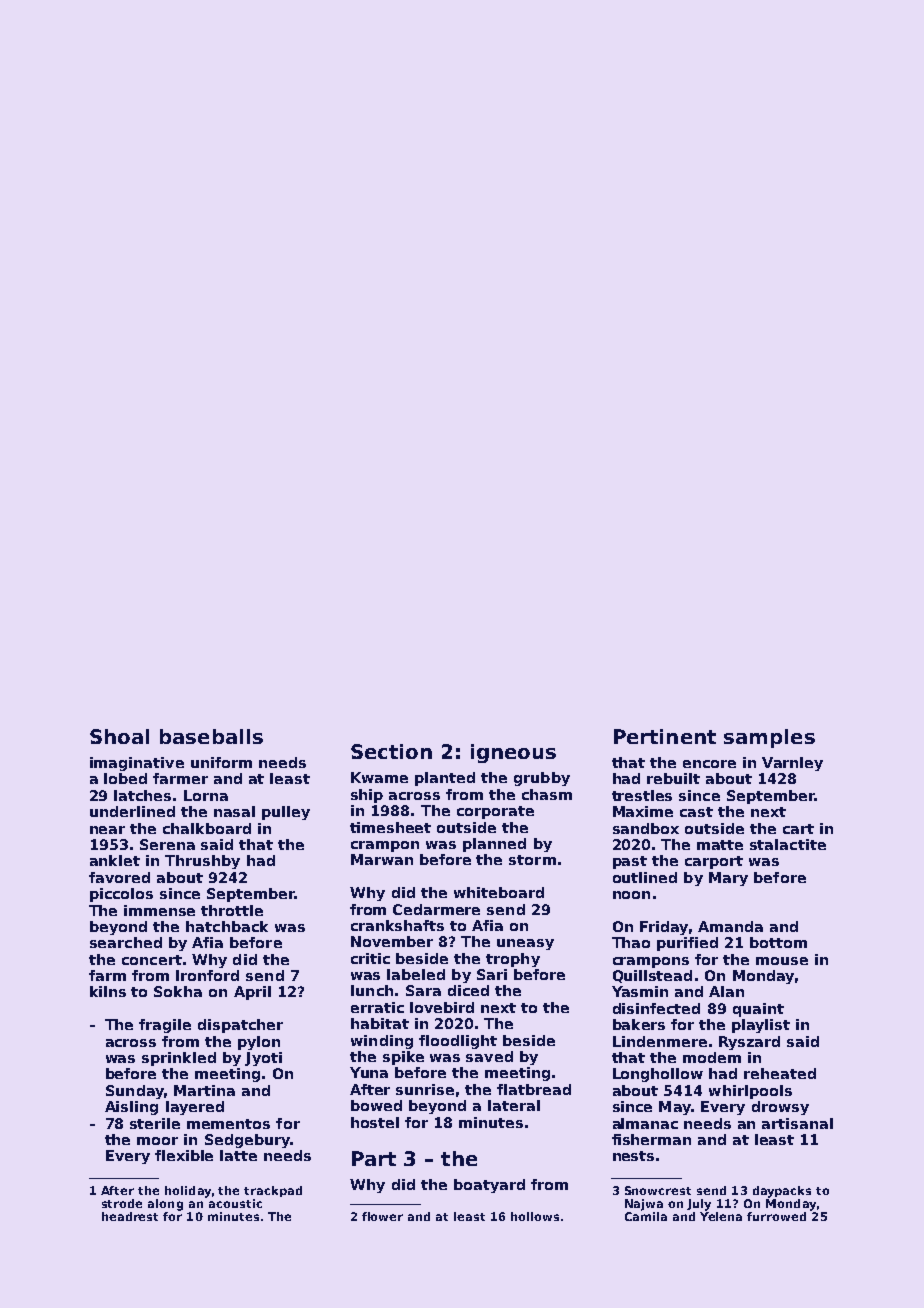 This screenshot has width=924, height=1308. What do you see at coordinates (513, 753) in the screenshot?
I see `igneous` at bounding box center [513, 753].
